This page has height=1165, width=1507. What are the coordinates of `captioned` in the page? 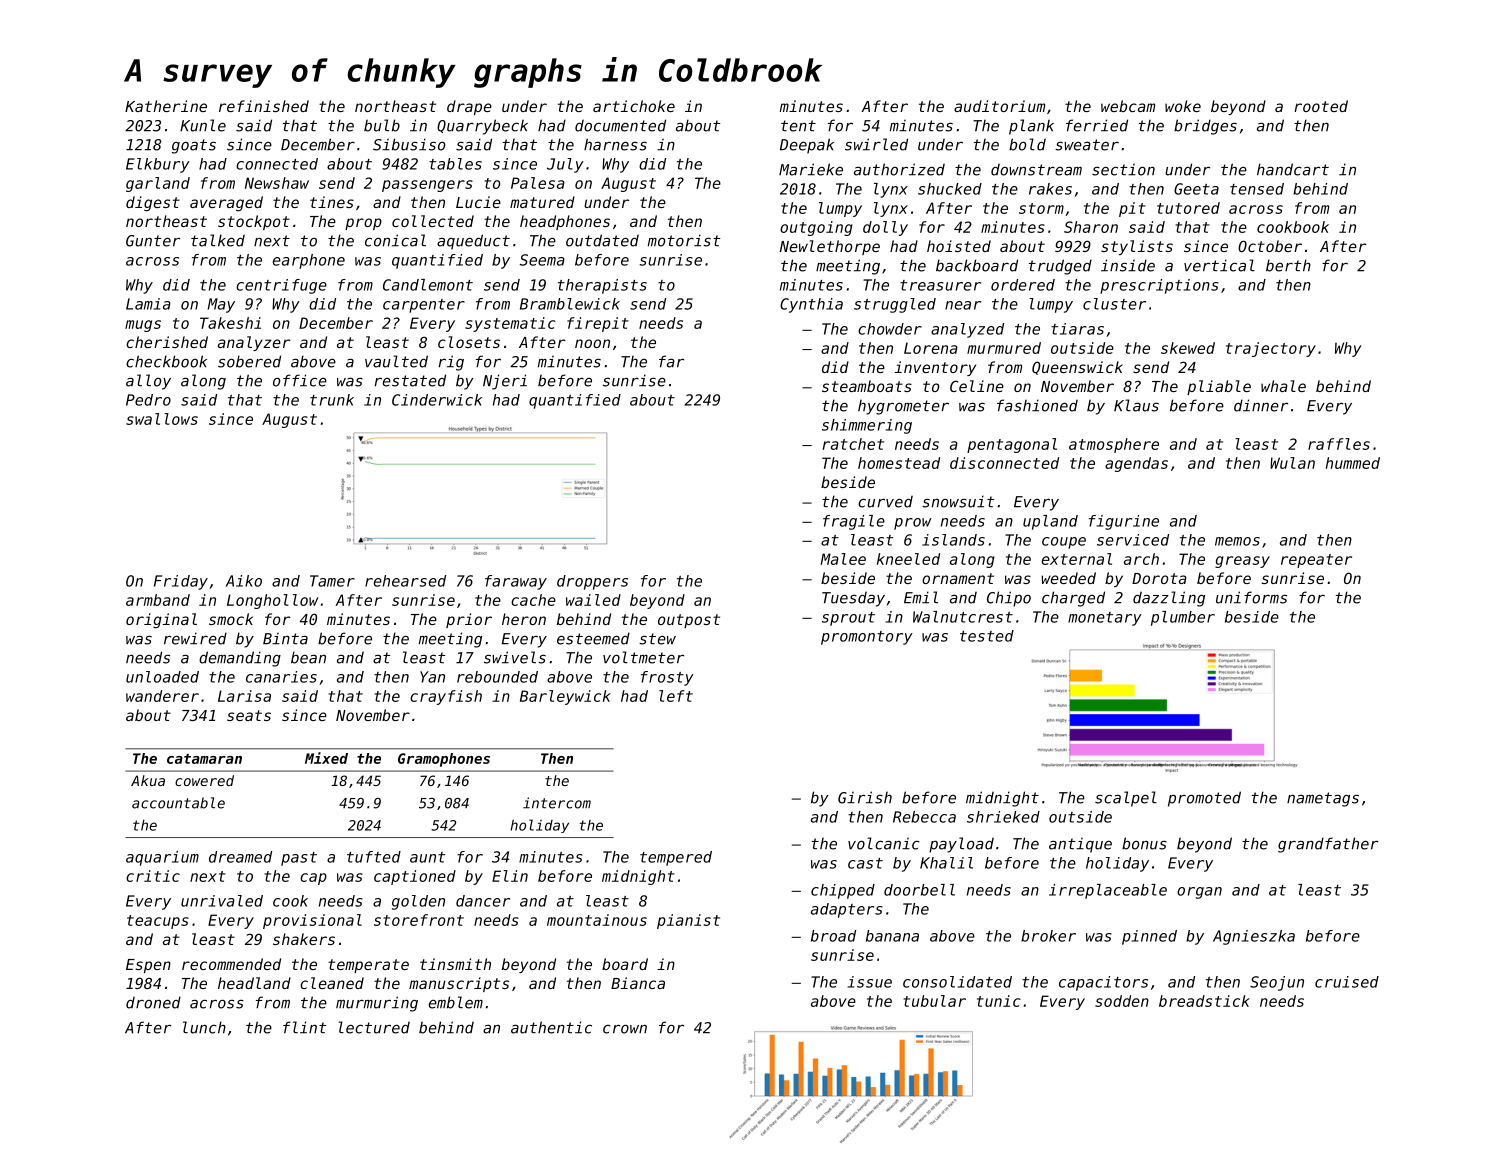 It's located at (415, 877).
